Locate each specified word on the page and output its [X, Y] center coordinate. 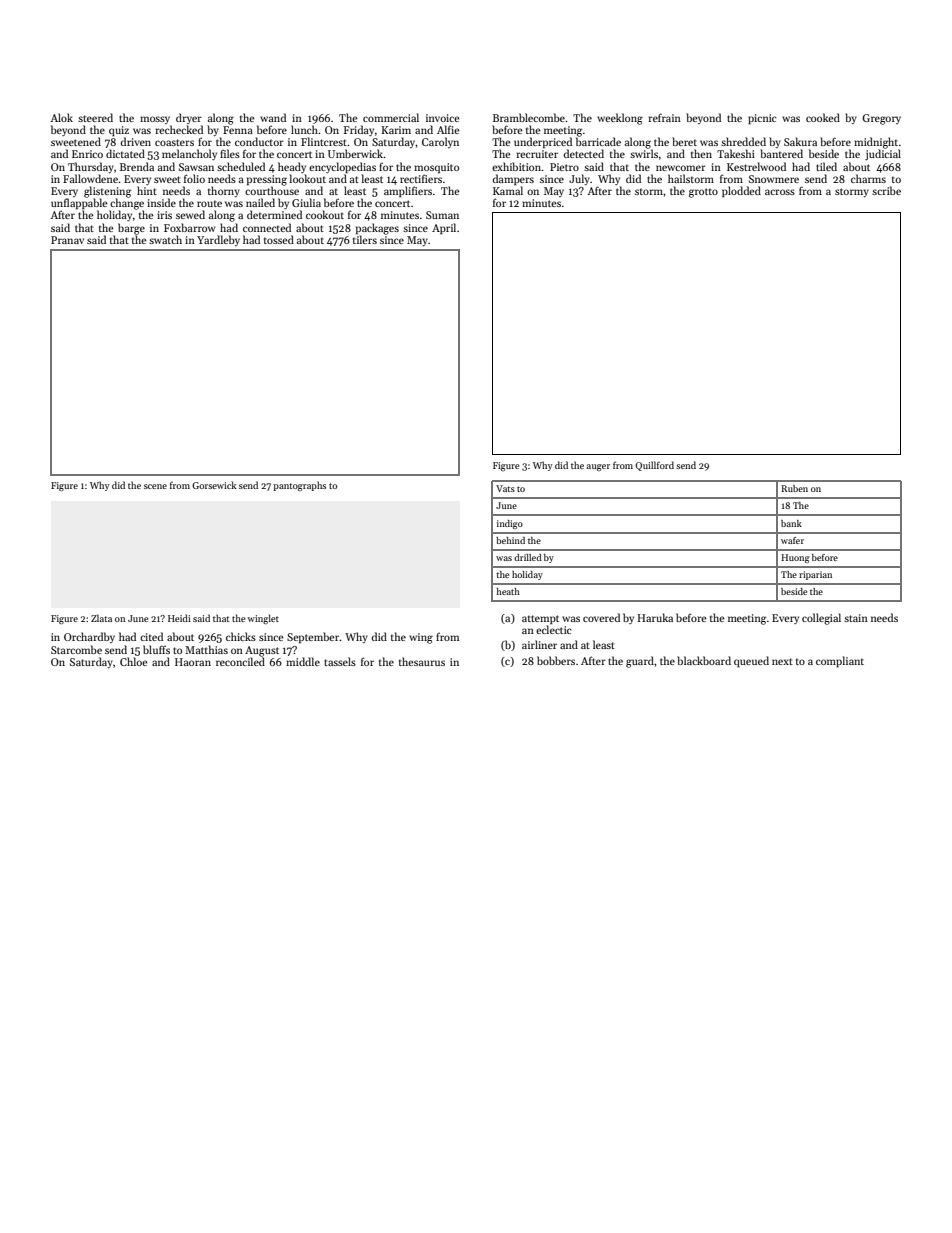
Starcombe [76, 649]
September [313, 637]
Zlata [101, 618]
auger [598, 467]
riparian [815, 575]
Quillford [654, 466]
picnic [762, 119]
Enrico [87, 154]
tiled [826, 166]
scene [155, 486]
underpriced [543, 142]
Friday [359, 130]
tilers [365, 239]
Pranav [67, 240]
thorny [224, 191]
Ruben [794, 488]
